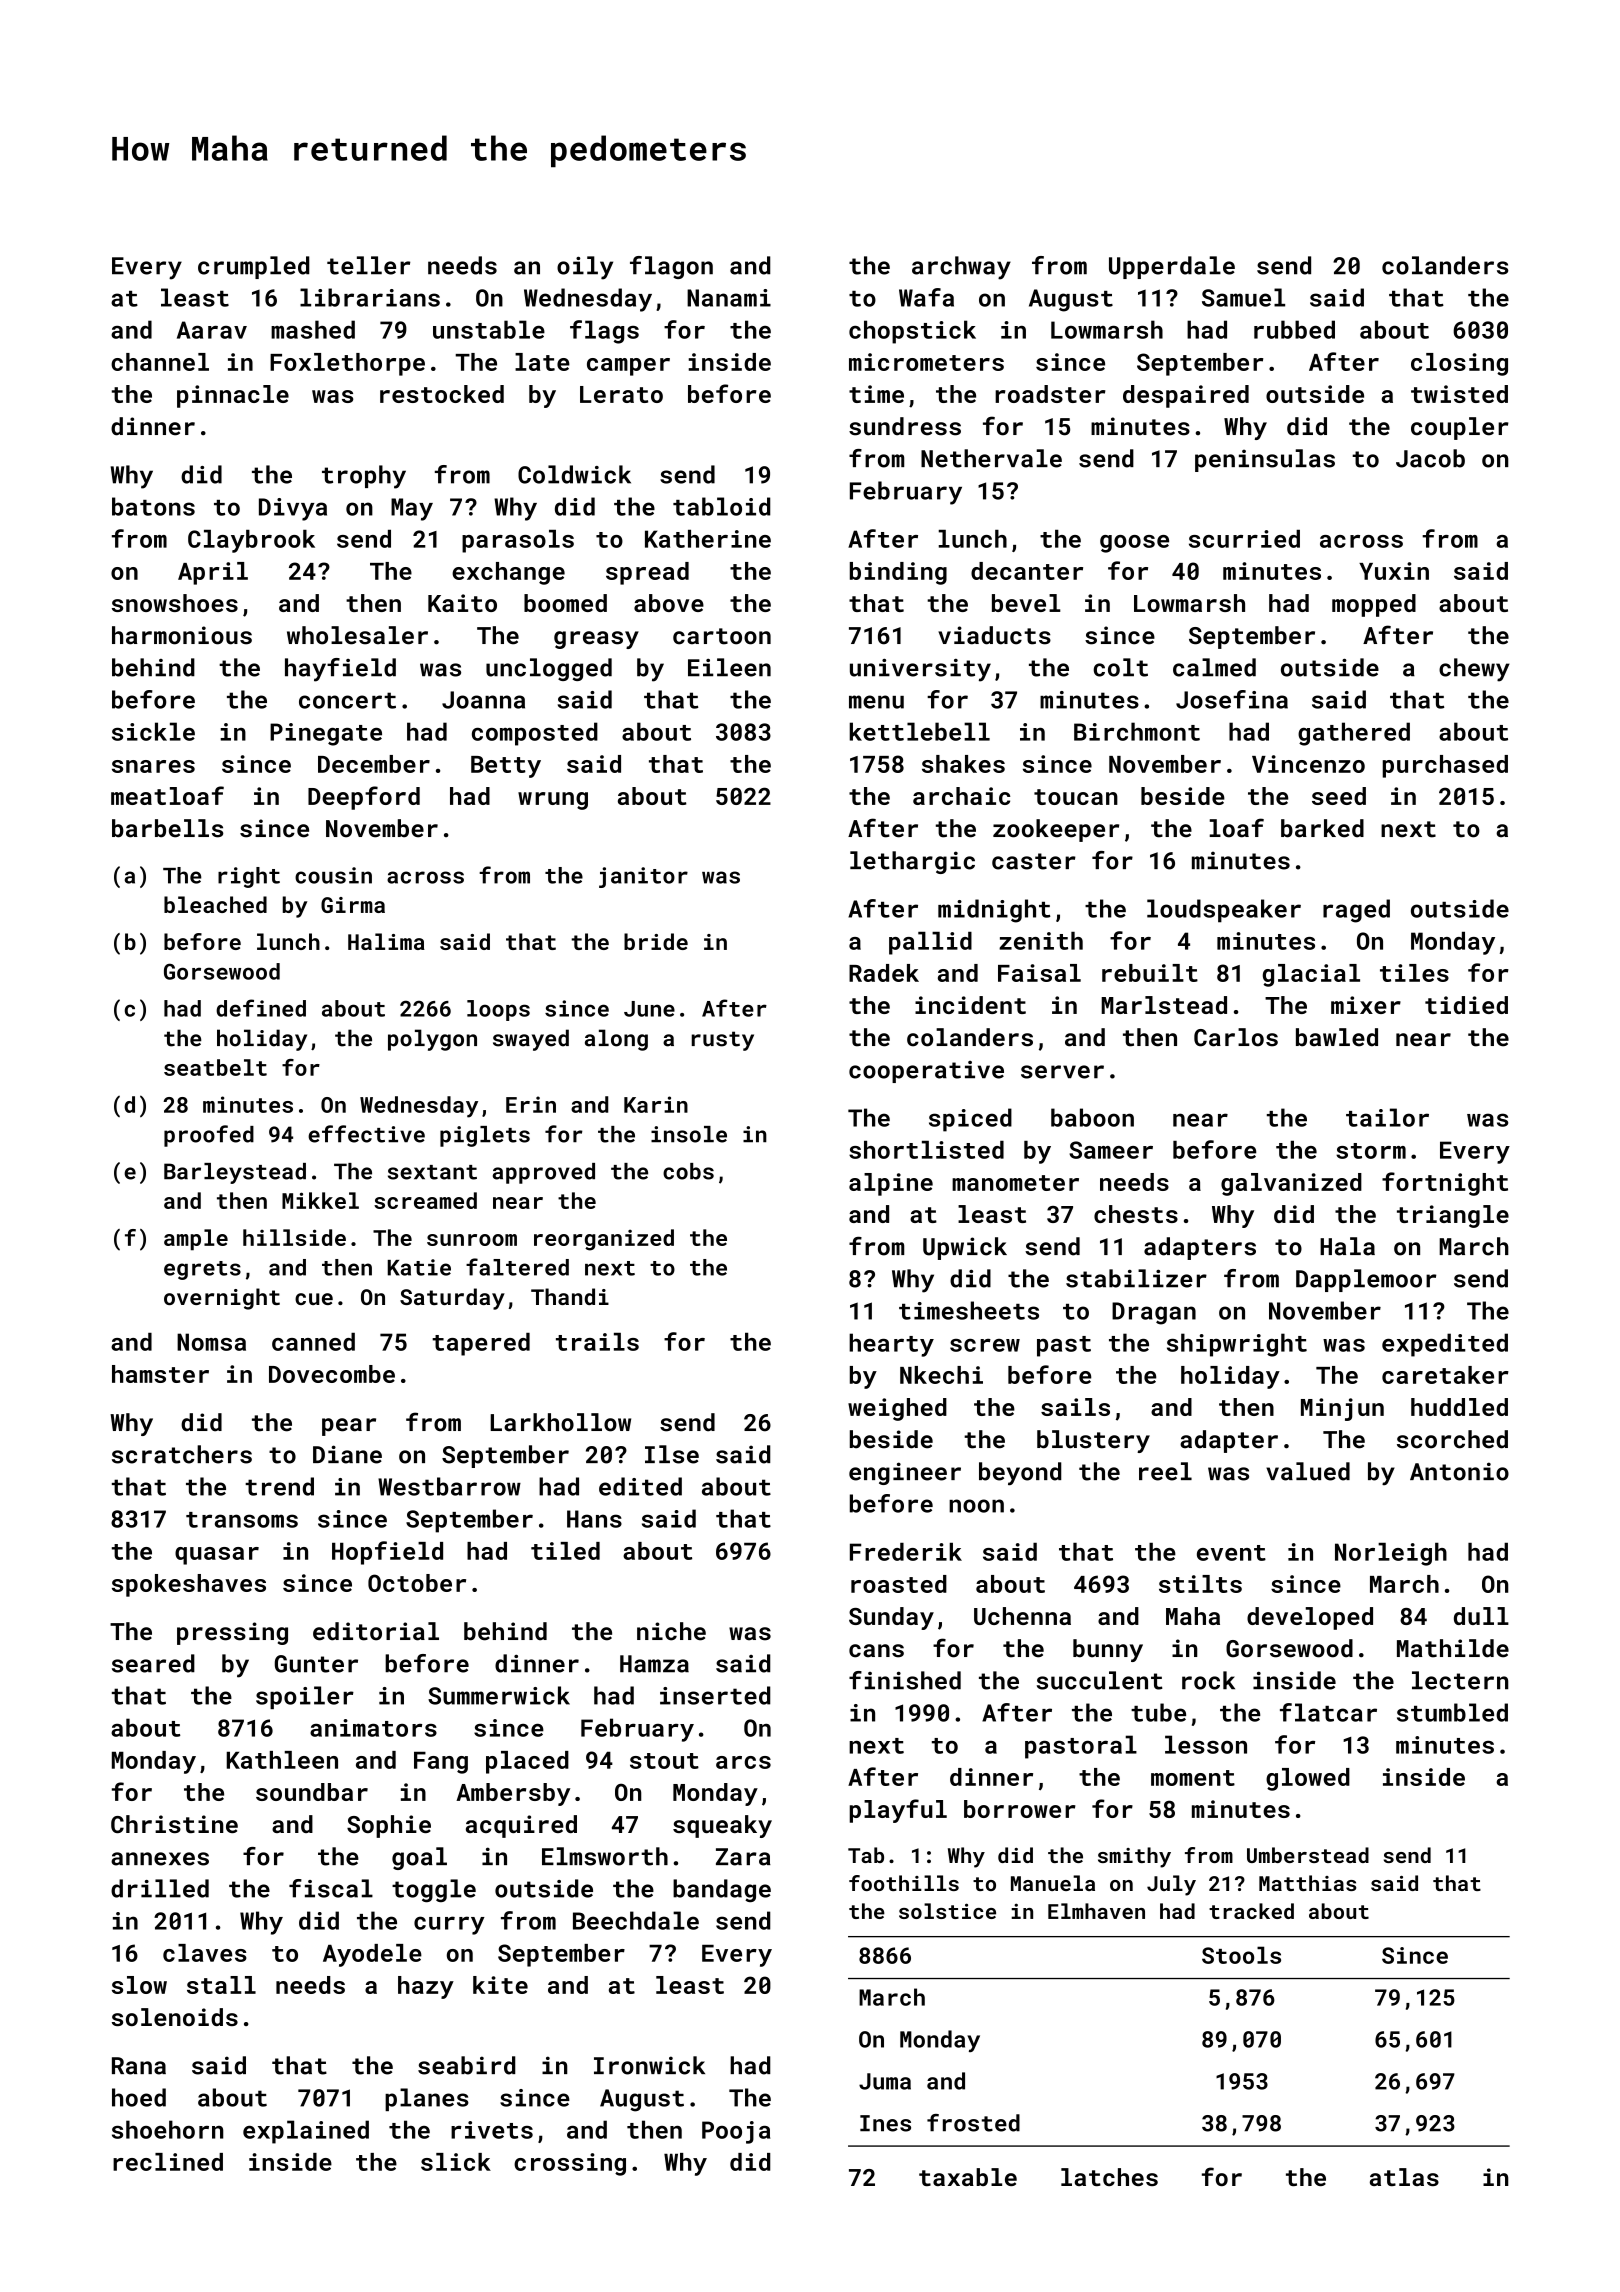 The image size is (1620, 2292). What do you see at coordinates (919, 731) in the image?
I see `kettlebell` at bounding box center [919, 731].
